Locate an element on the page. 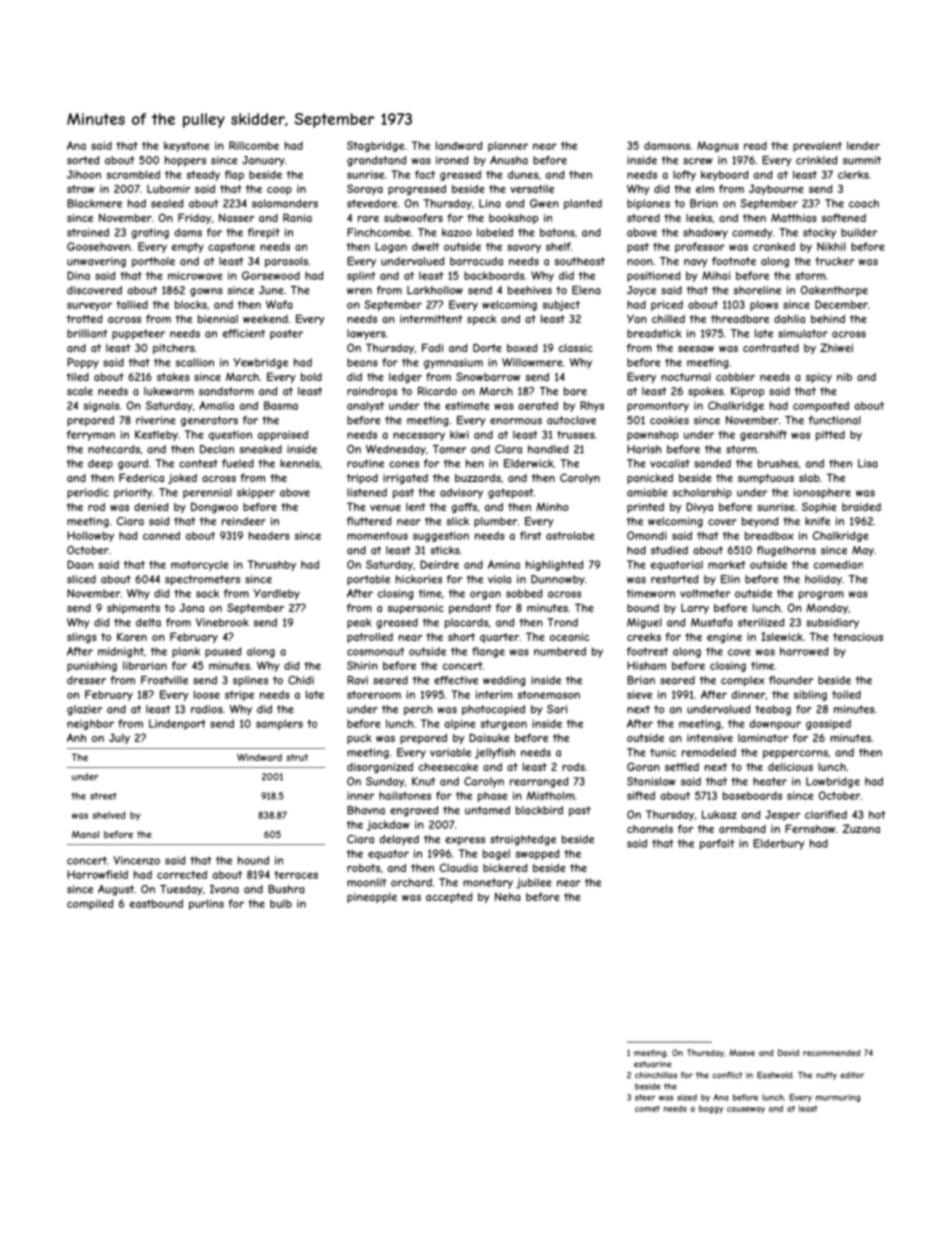 The height and width of the document is (1233, 952). Nasser is located at coordinates (236, 217).
